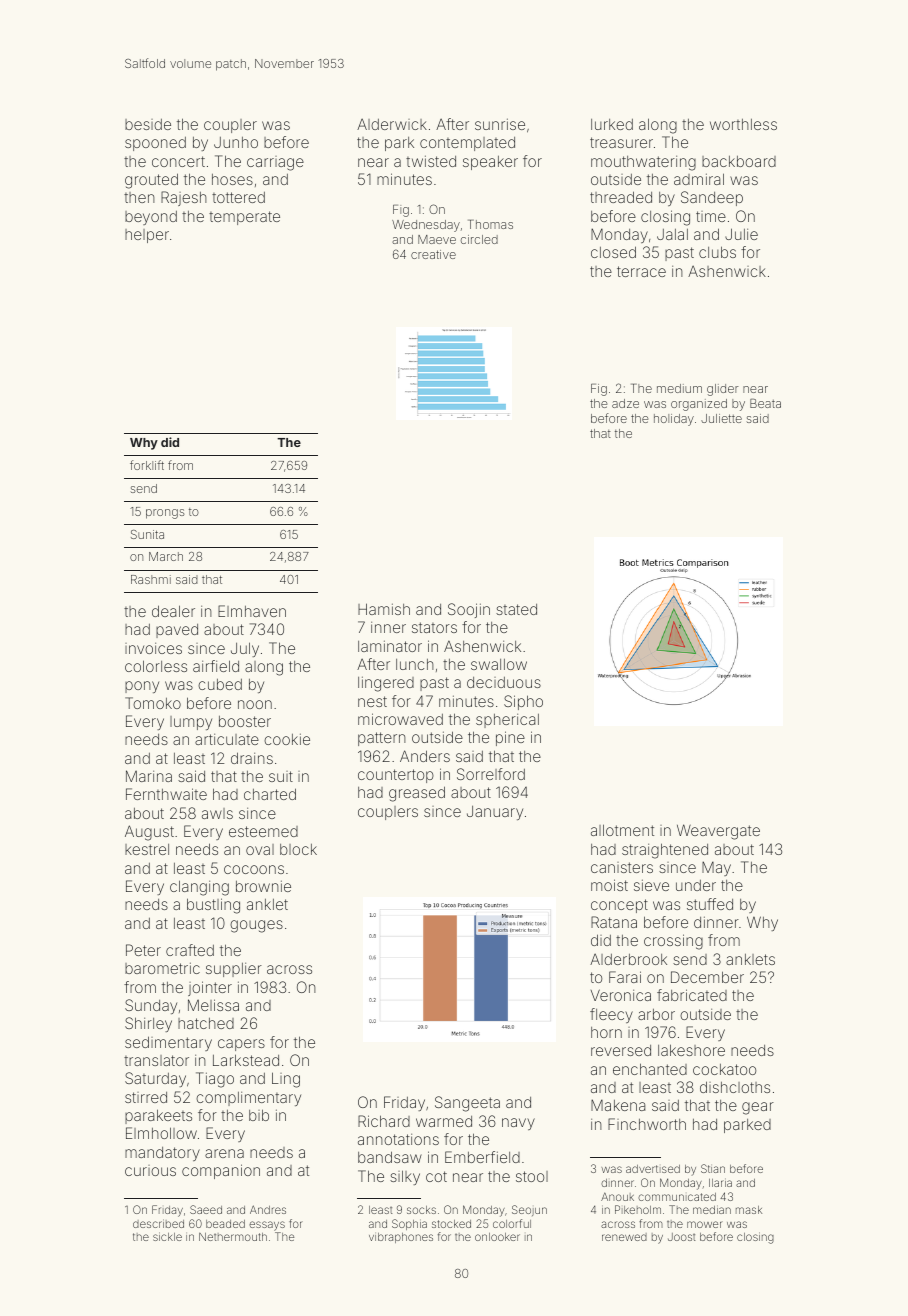  What do you see at coordinates (178, 161) in the screenshot?
I see `concert` at bounding box center [178, 161].
